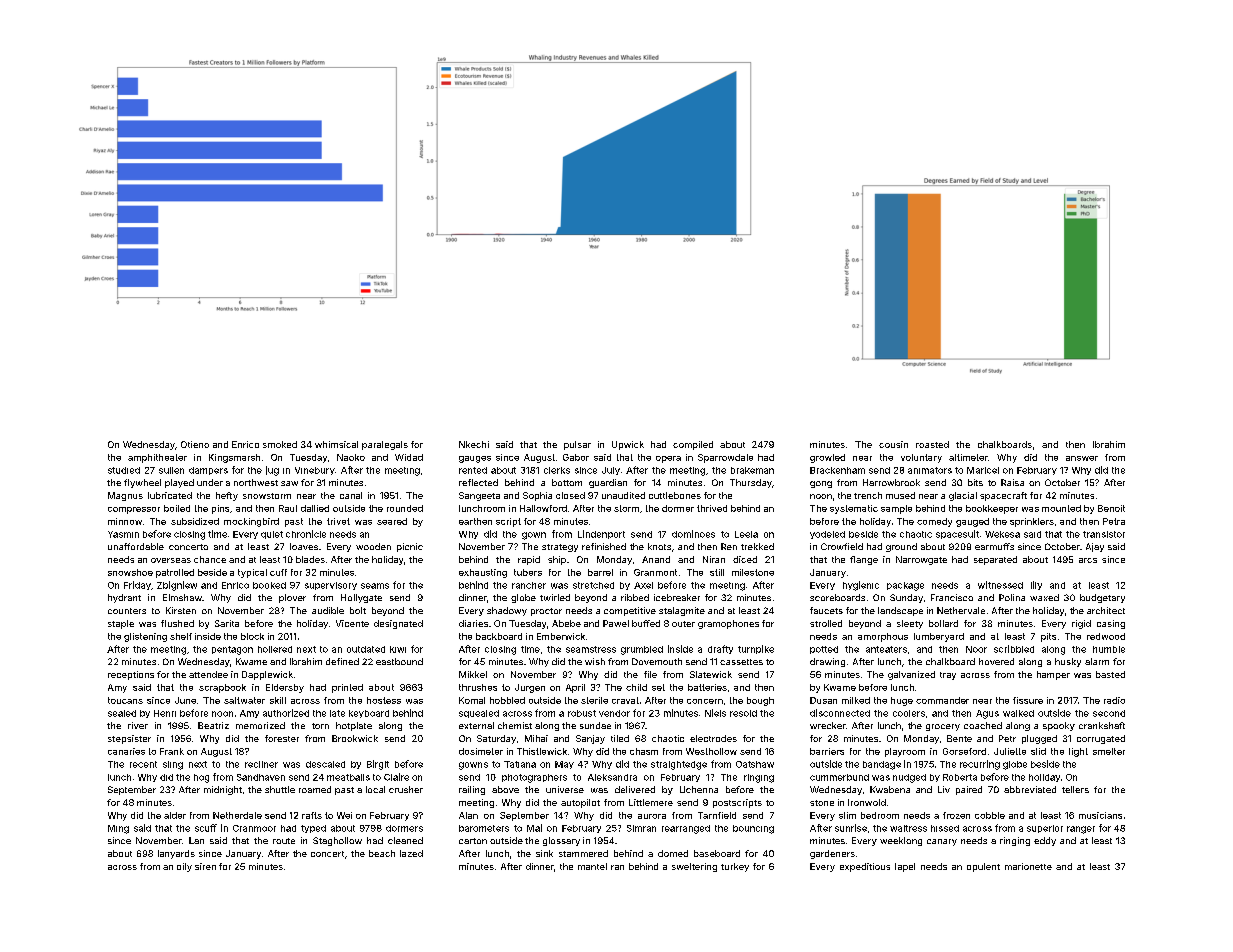 The width and height of the screenshot is (1233, 952). Describe the element at coordinates (1028, 866) in the screenshot. I see `marionette` at that location.
